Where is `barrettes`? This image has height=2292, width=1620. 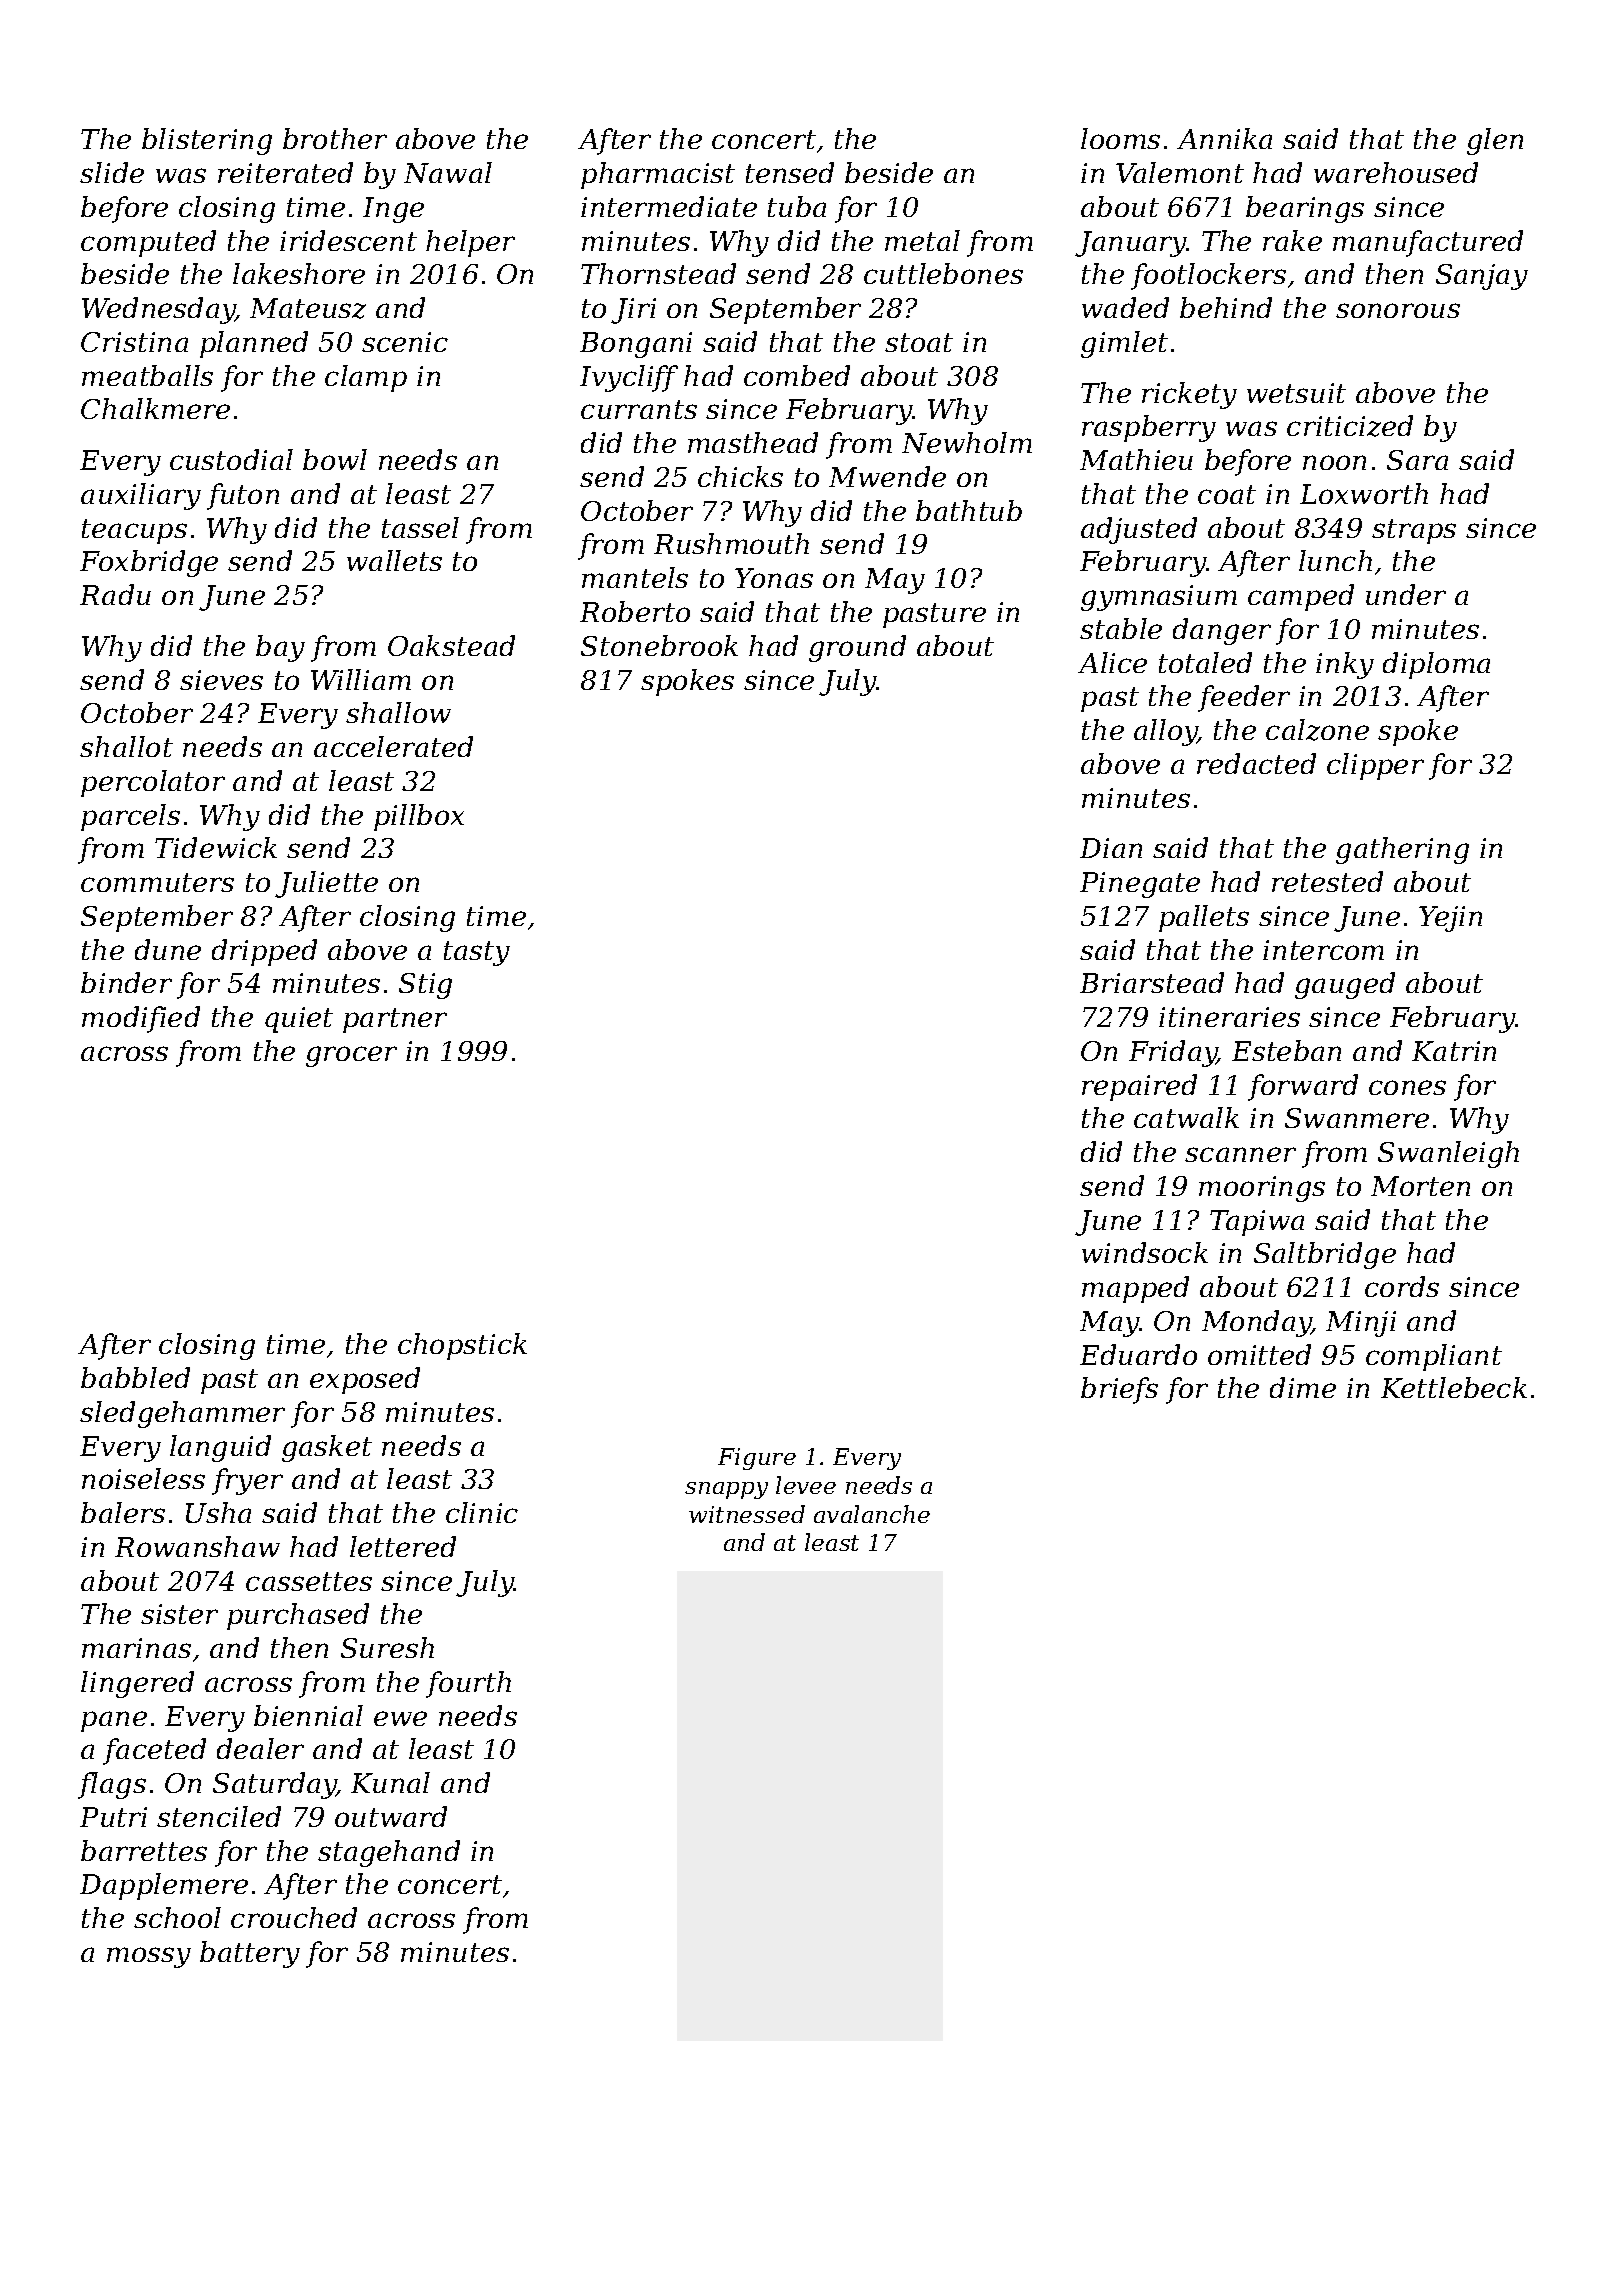 barrettes is located at coordinates (144, 1850).
